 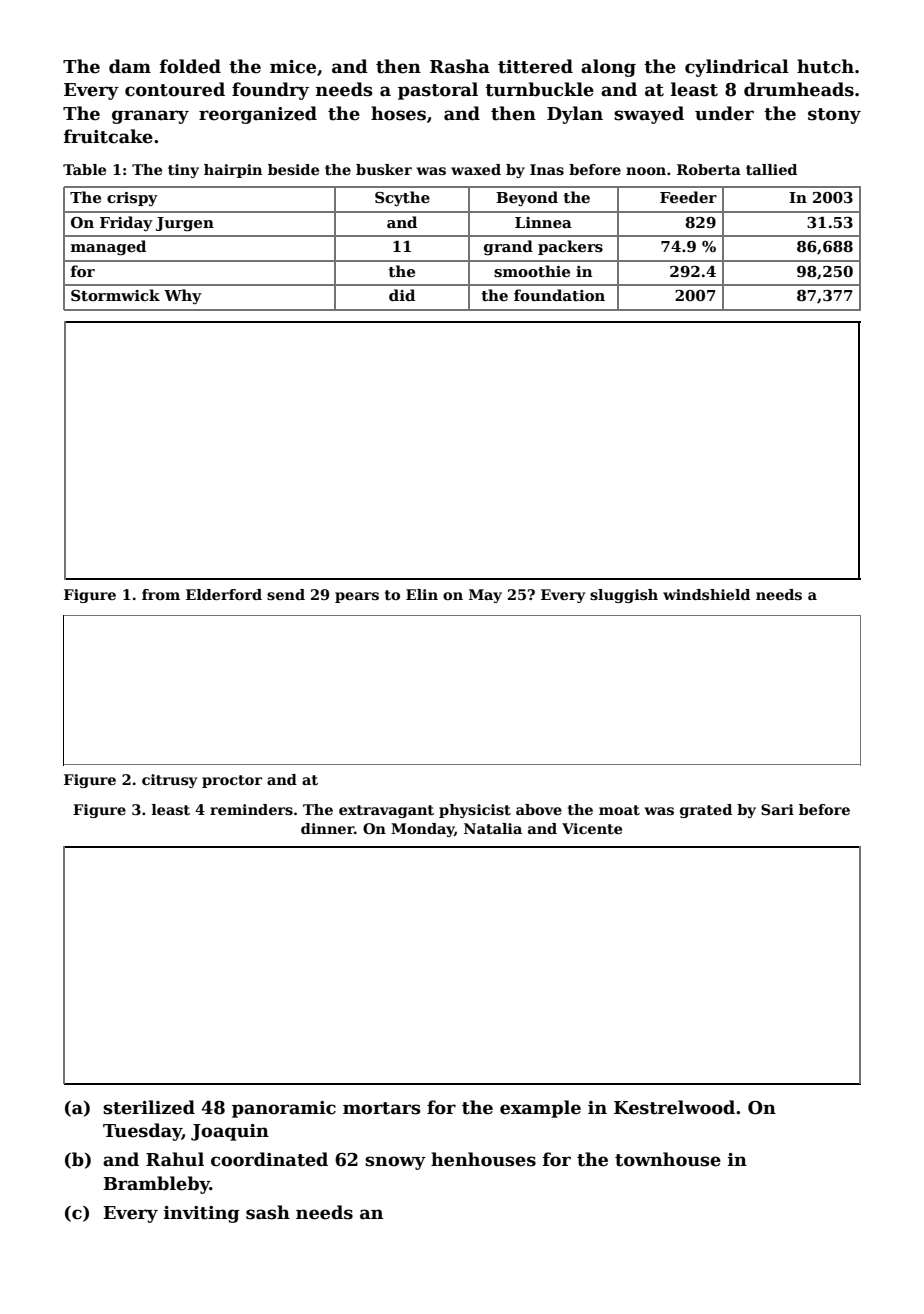 I want to click on above, so click(x=539, y=809).
